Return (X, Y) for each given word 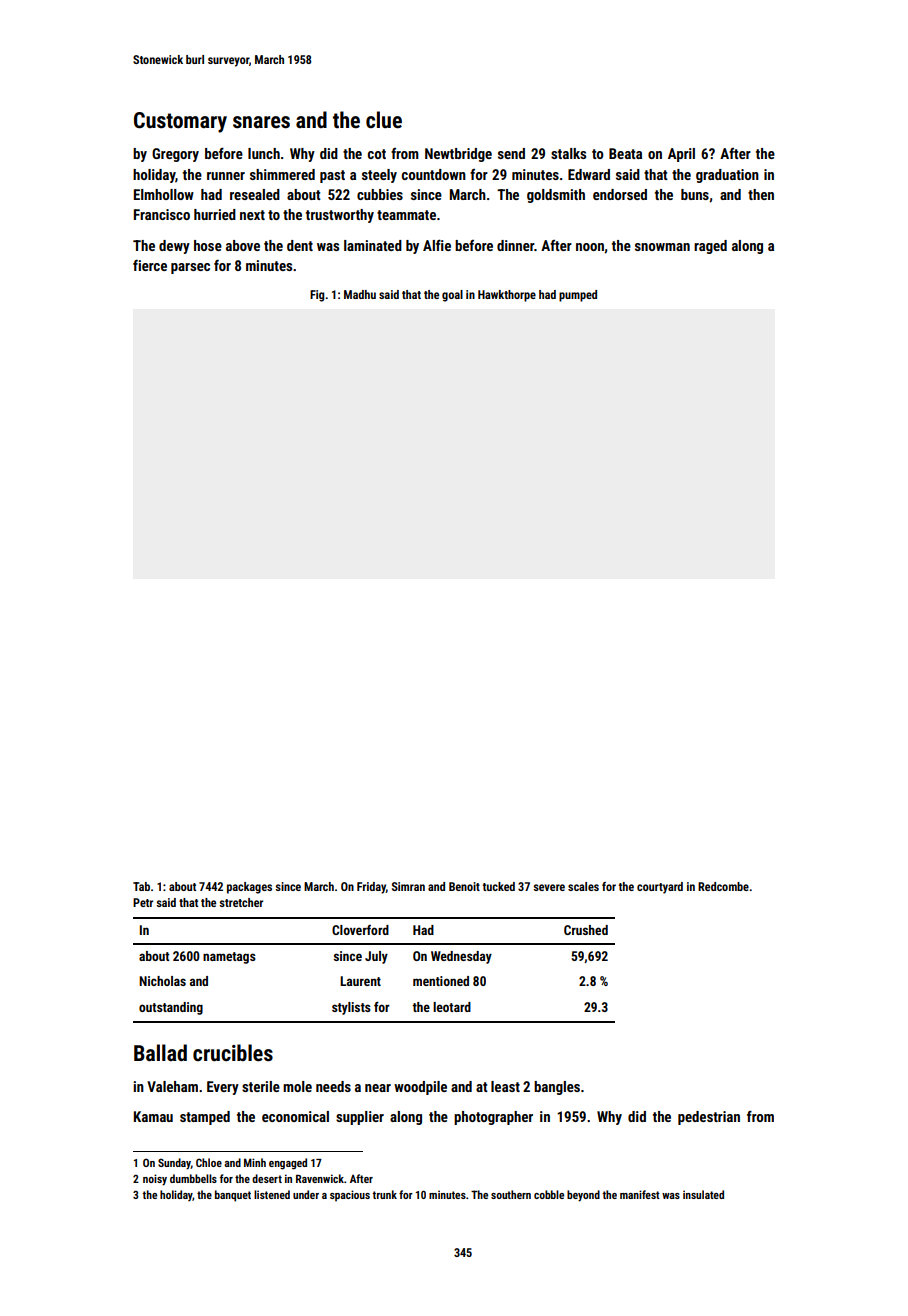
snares (261, 122)
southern (511, 1194)
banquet (233, 1196)
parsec (190, 268)
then (761, 194)
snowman (662, 247)
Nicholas (162, 981)
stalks (568, 153)
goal (452, 296)
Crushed (586, 930)
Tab (141, 886)
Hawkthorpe (507, 296)
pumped (578, 296)
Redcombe (723, 886)
